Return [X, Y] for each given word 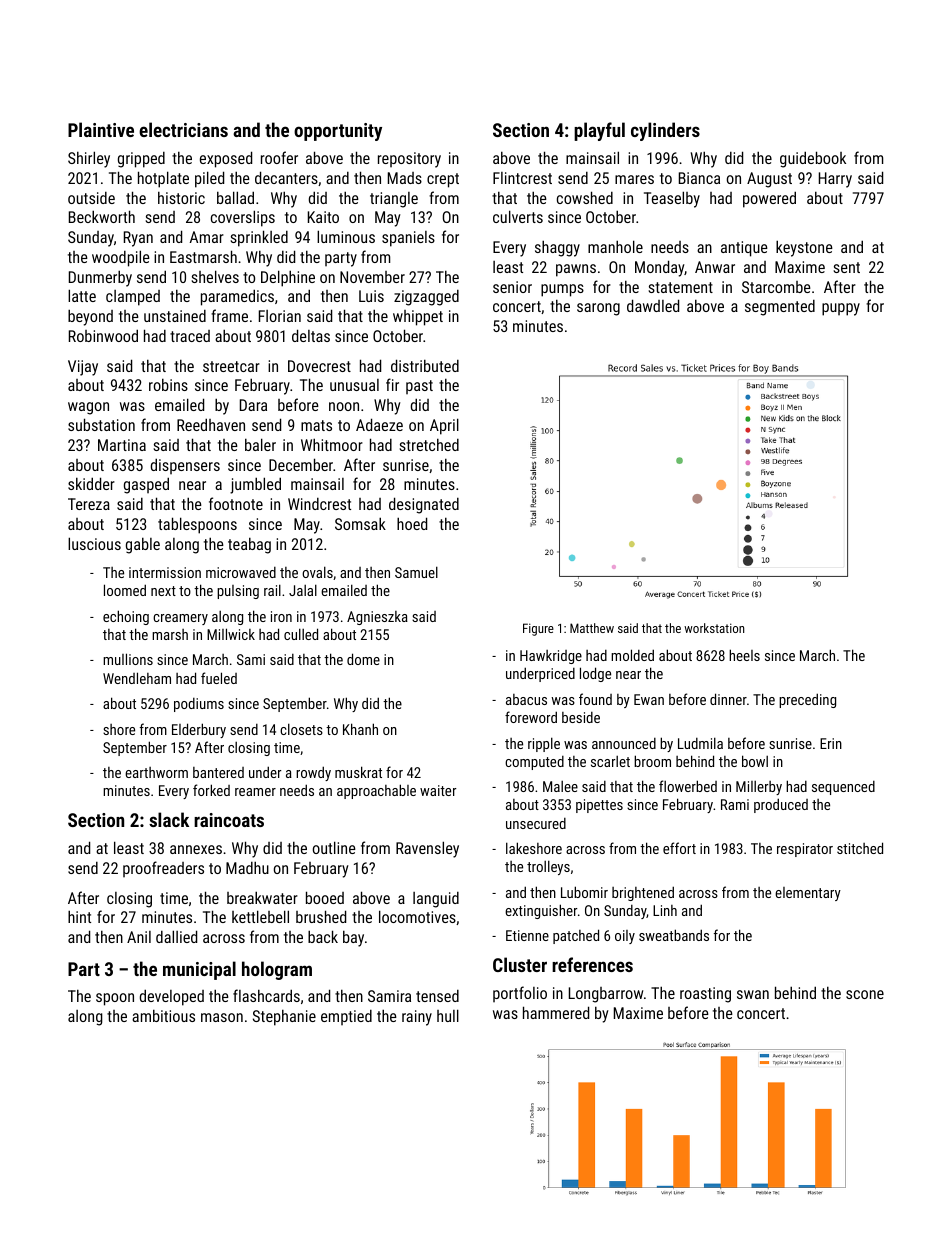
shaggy [557, 248]
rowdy [313, 773]
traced [190, 336]
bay [353, 938]
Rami [735, 804]
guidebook [813, 159]
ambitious [163, 1015]
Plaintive [101, 129]
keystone [804, 248]
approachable [376, 791]
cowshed [585, 197]
